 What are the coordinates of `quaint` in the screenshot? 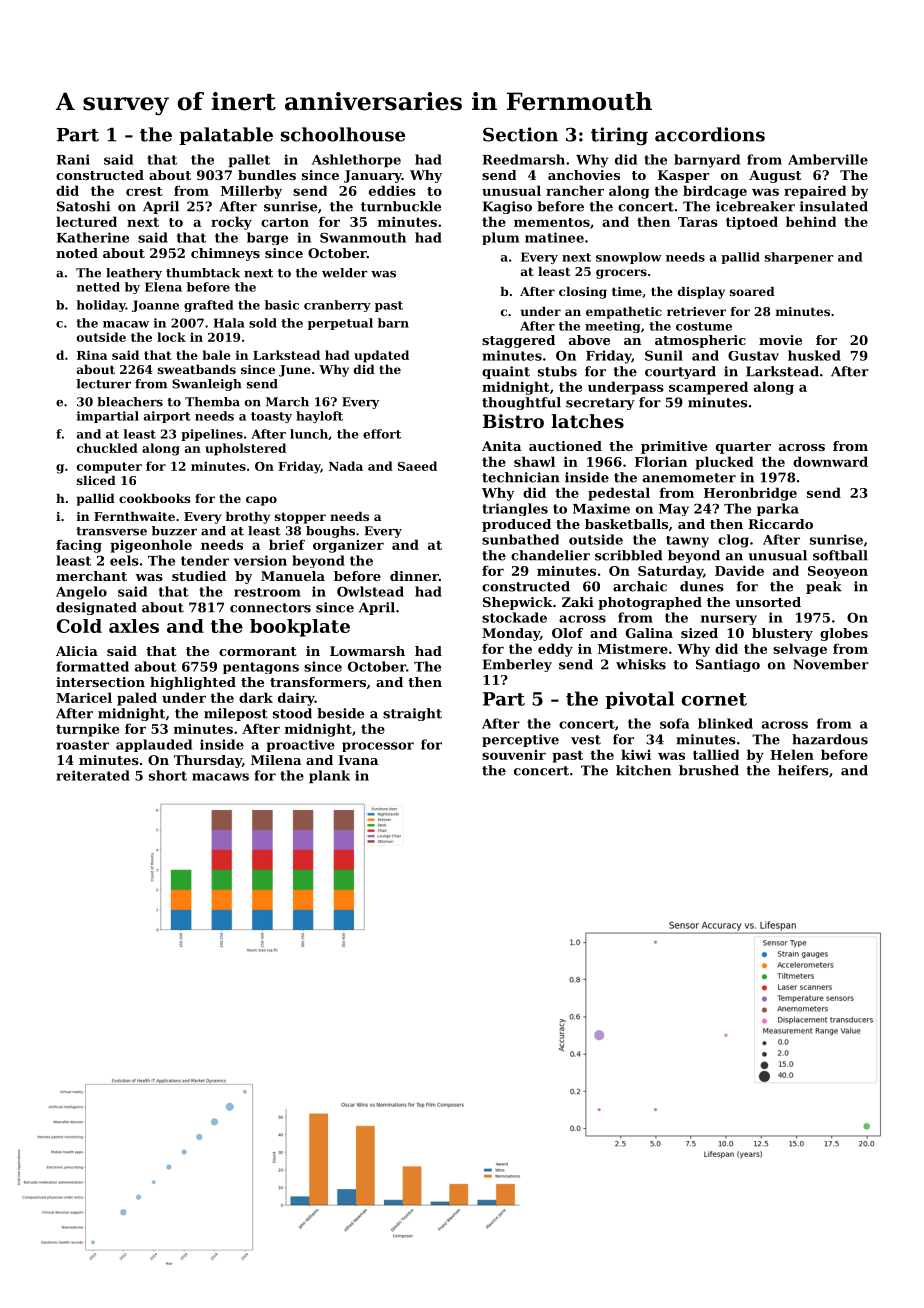 It's located at (506, 372).
